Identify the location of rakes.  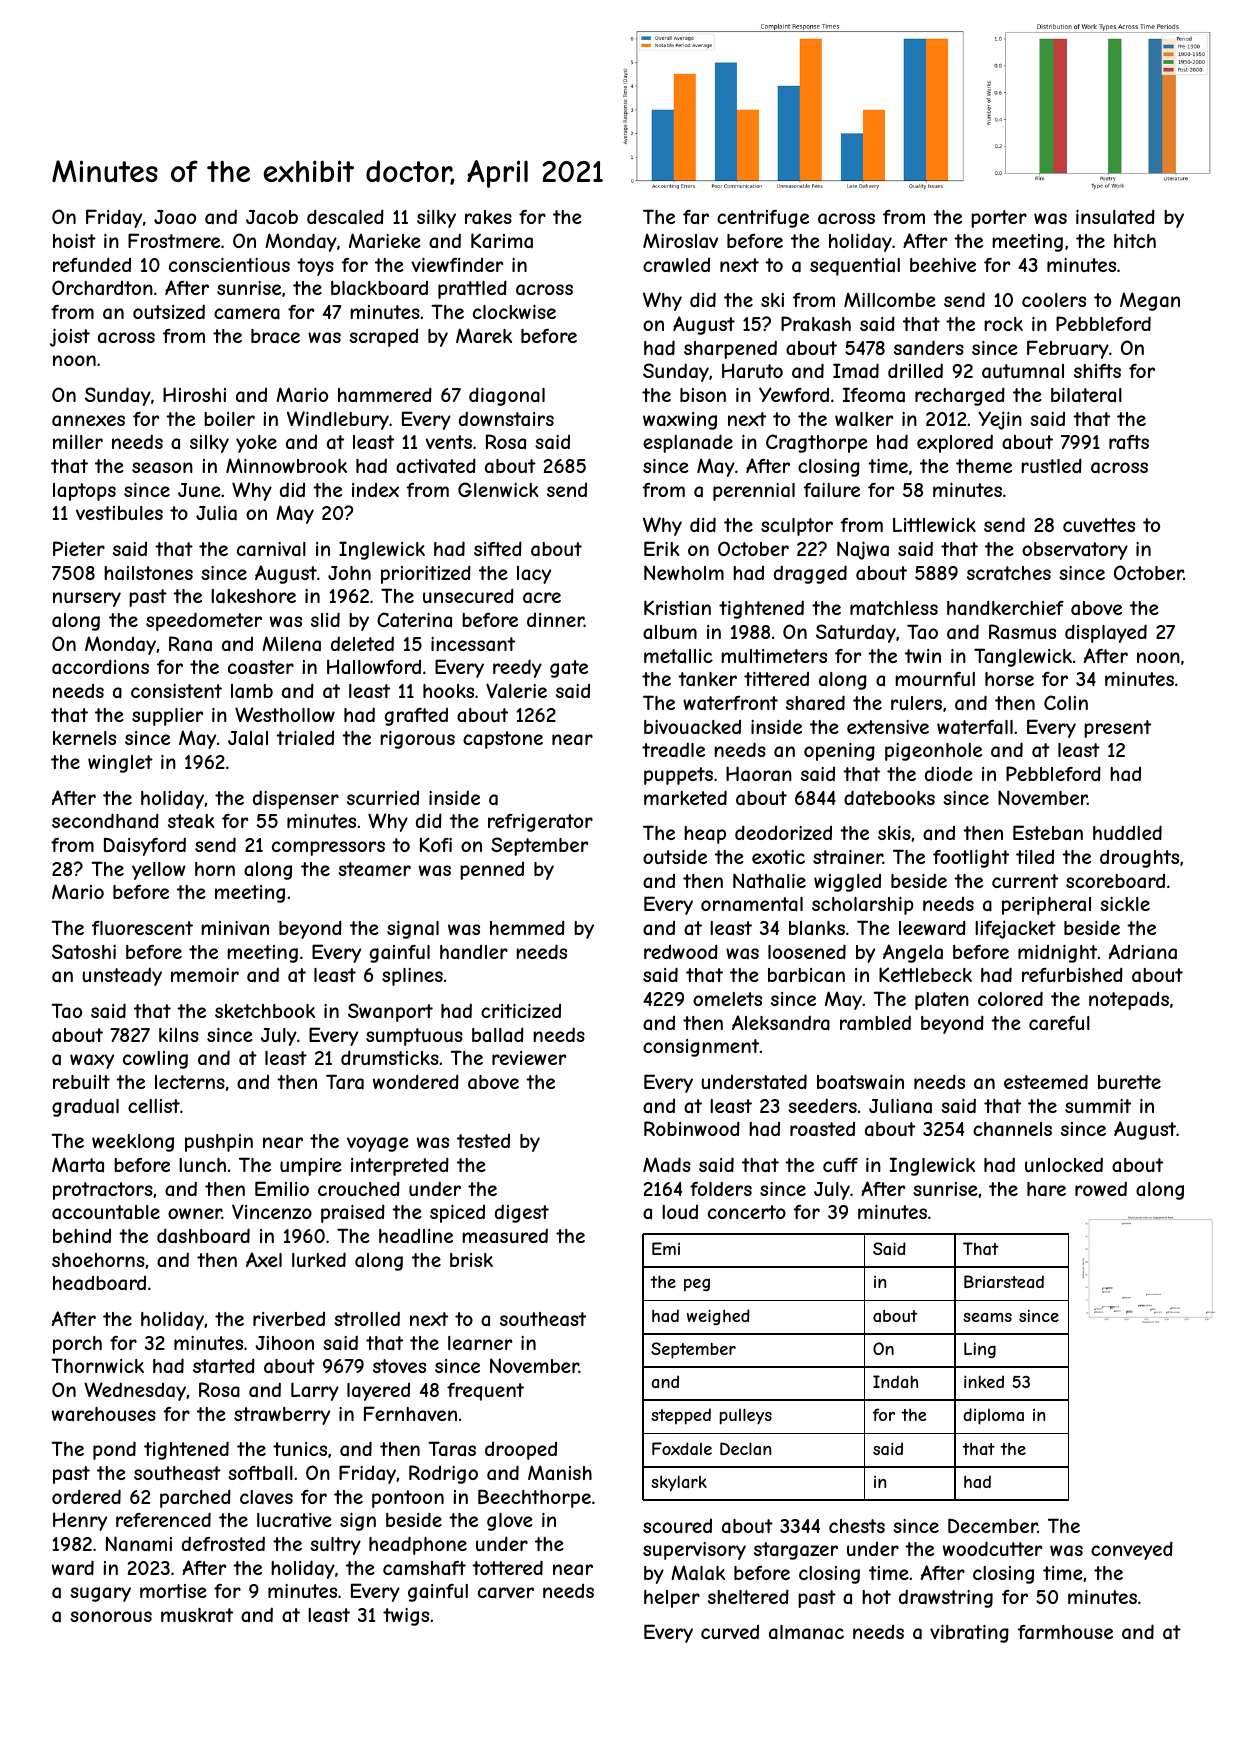
(488, 217).
